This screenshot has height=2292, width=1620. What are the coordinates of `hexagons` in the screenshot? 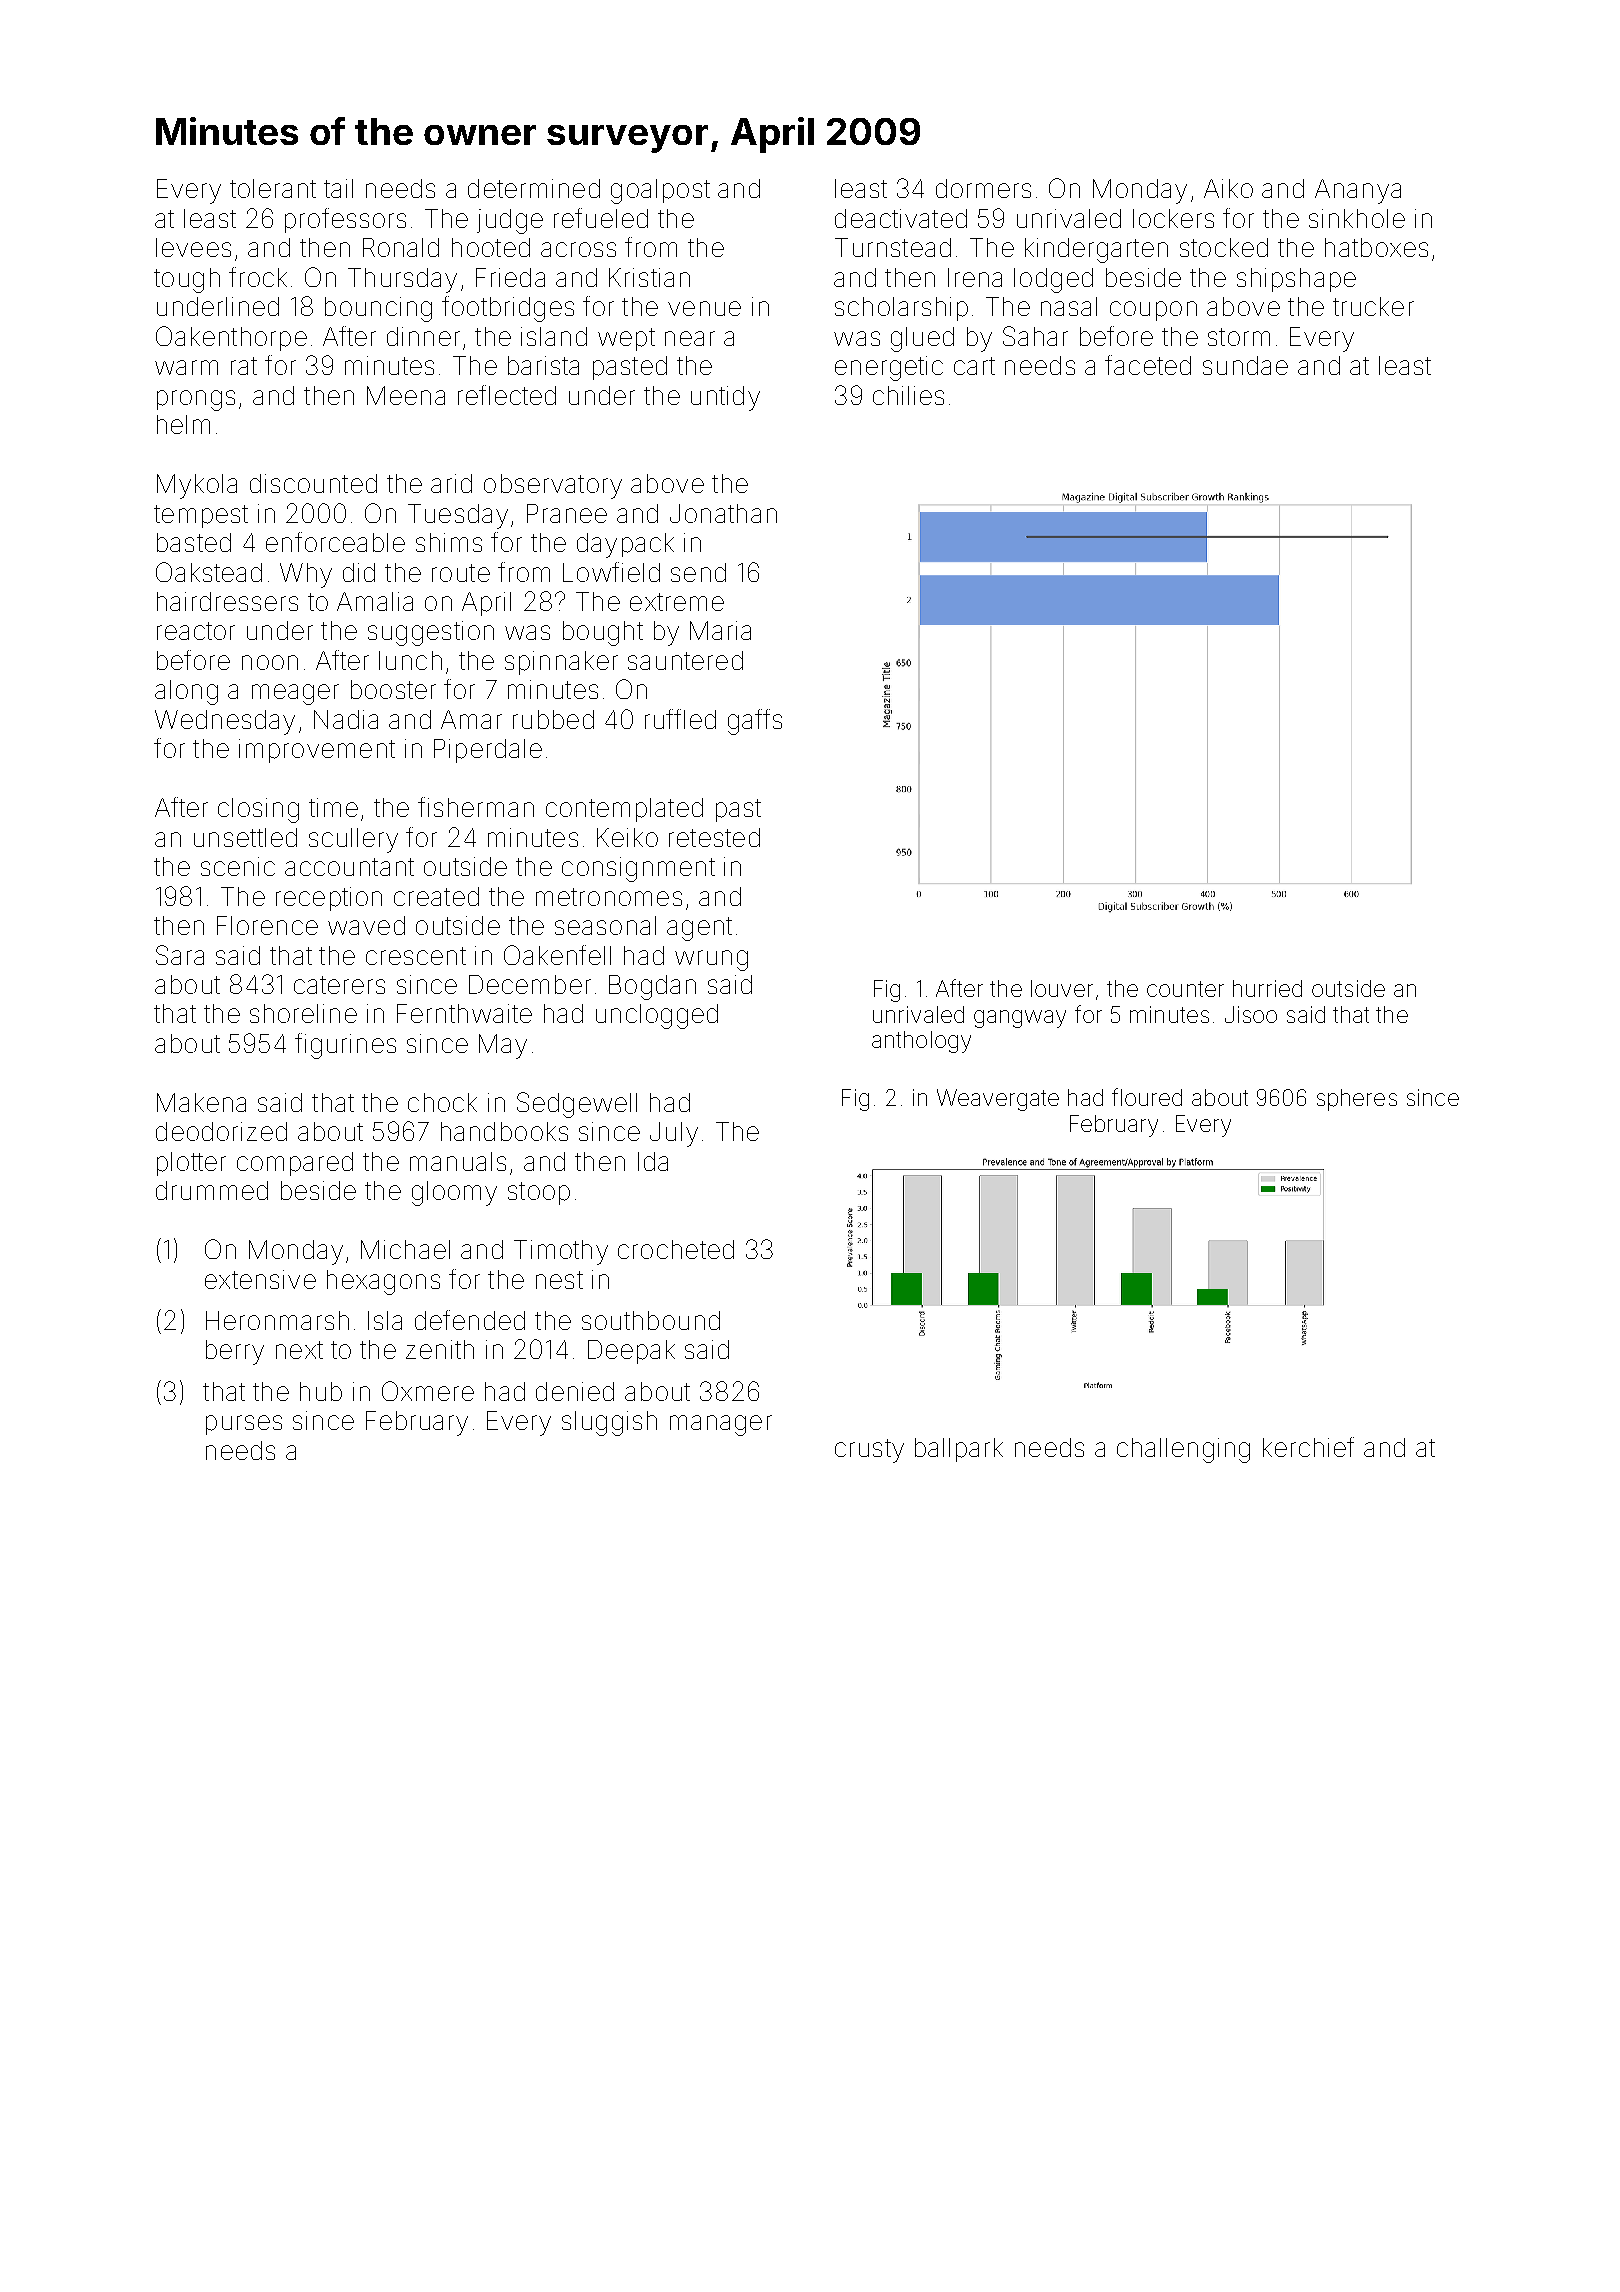 It's located at (383, 1282).
